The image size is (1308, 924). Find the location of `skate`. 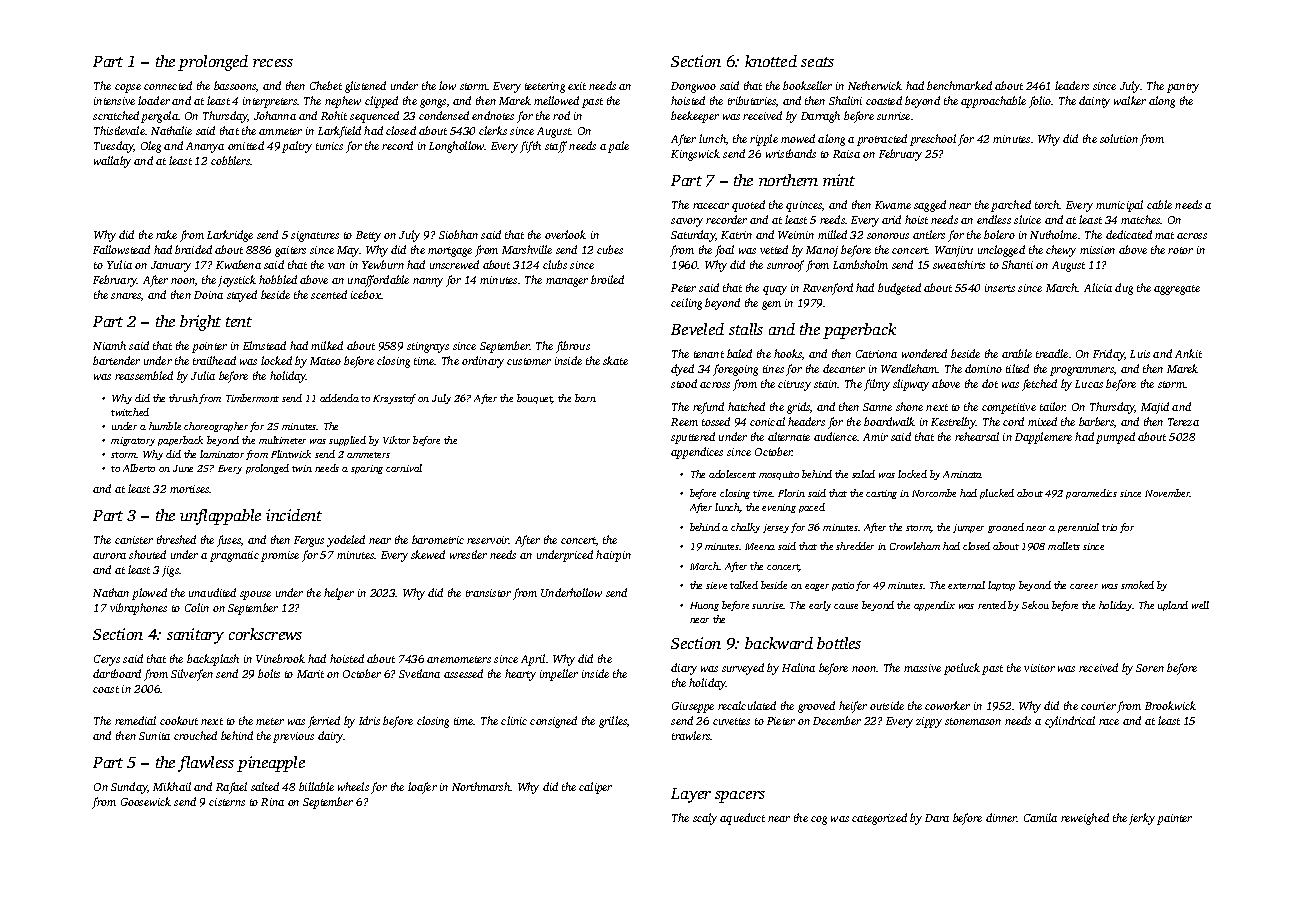

skate is located at coordinates (615, 360).
